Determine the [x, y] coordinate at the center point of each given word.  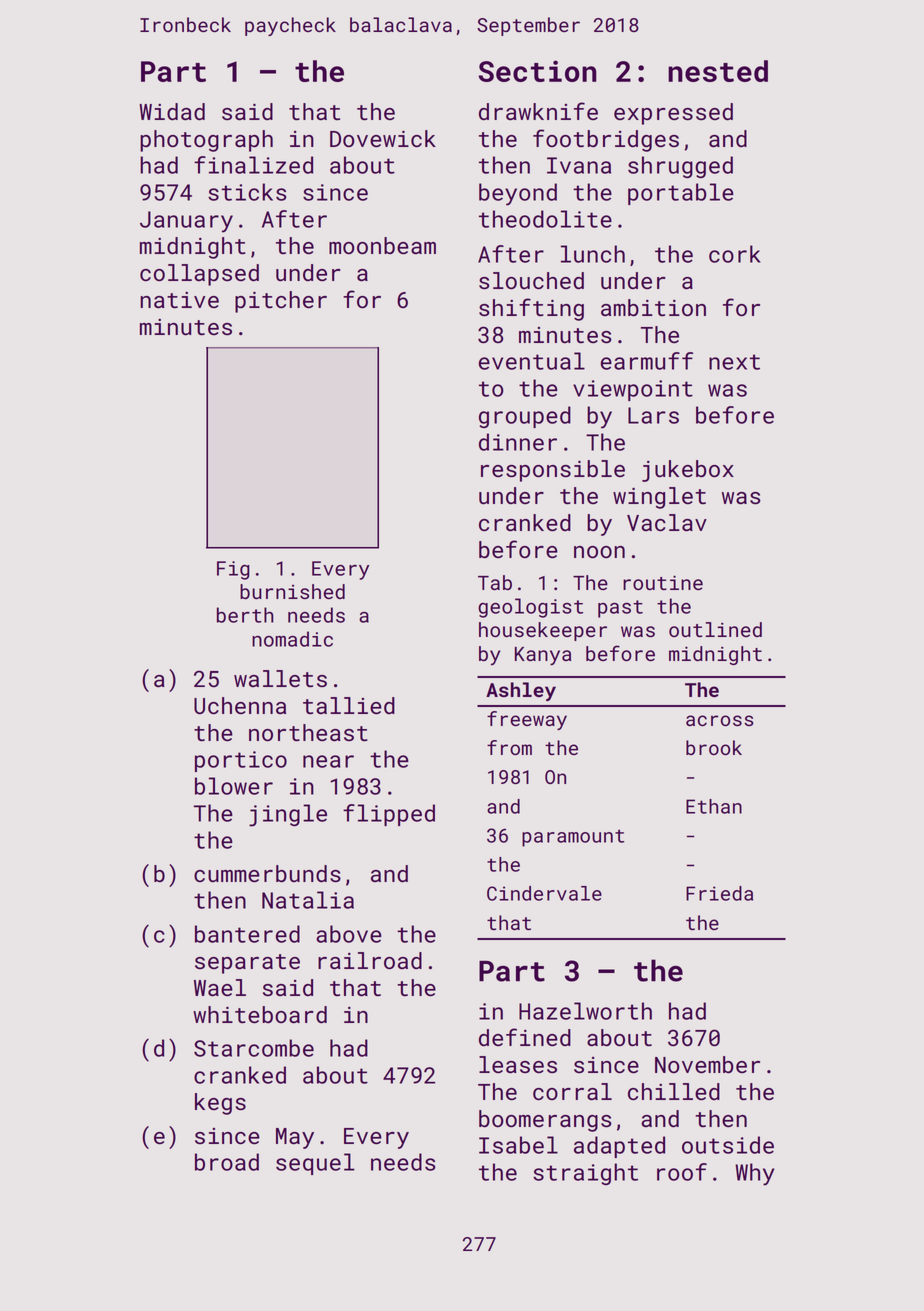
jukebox [688, 471]
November [707, 1064]
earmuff [647, 361]
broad [227, 1162]
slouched [531, 280]
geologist [530, 608]
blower [234, 786]
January [186, 222]
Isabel [518, 1145]
